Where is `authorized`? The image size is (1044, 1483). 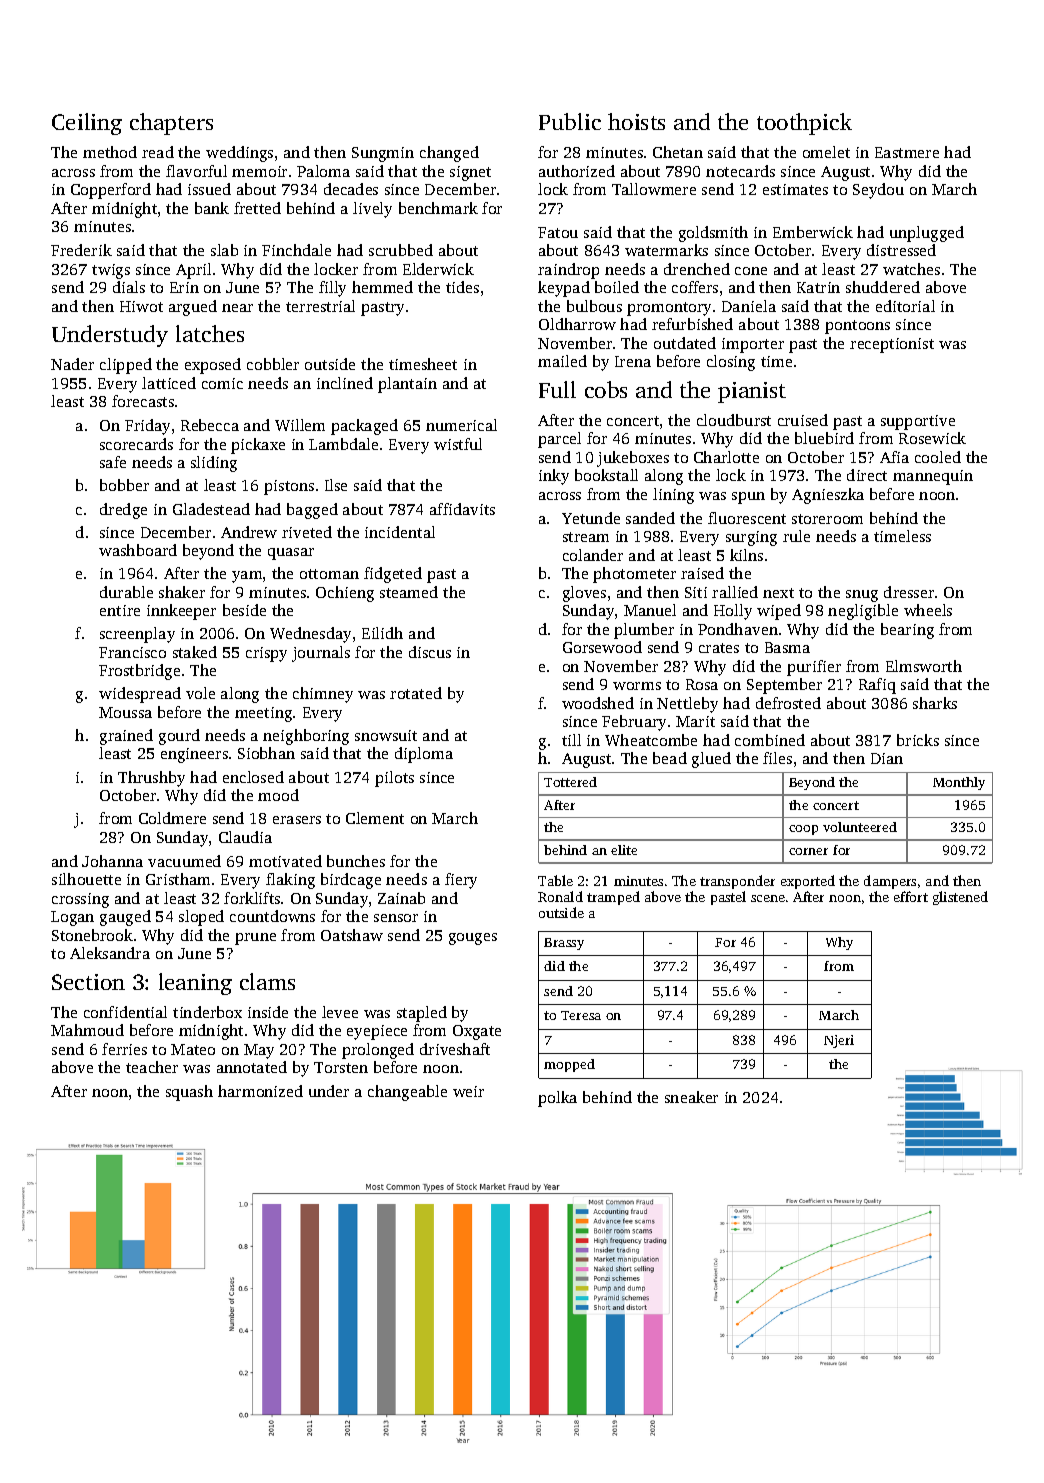 authorized is located at coordinates (577, 171).
